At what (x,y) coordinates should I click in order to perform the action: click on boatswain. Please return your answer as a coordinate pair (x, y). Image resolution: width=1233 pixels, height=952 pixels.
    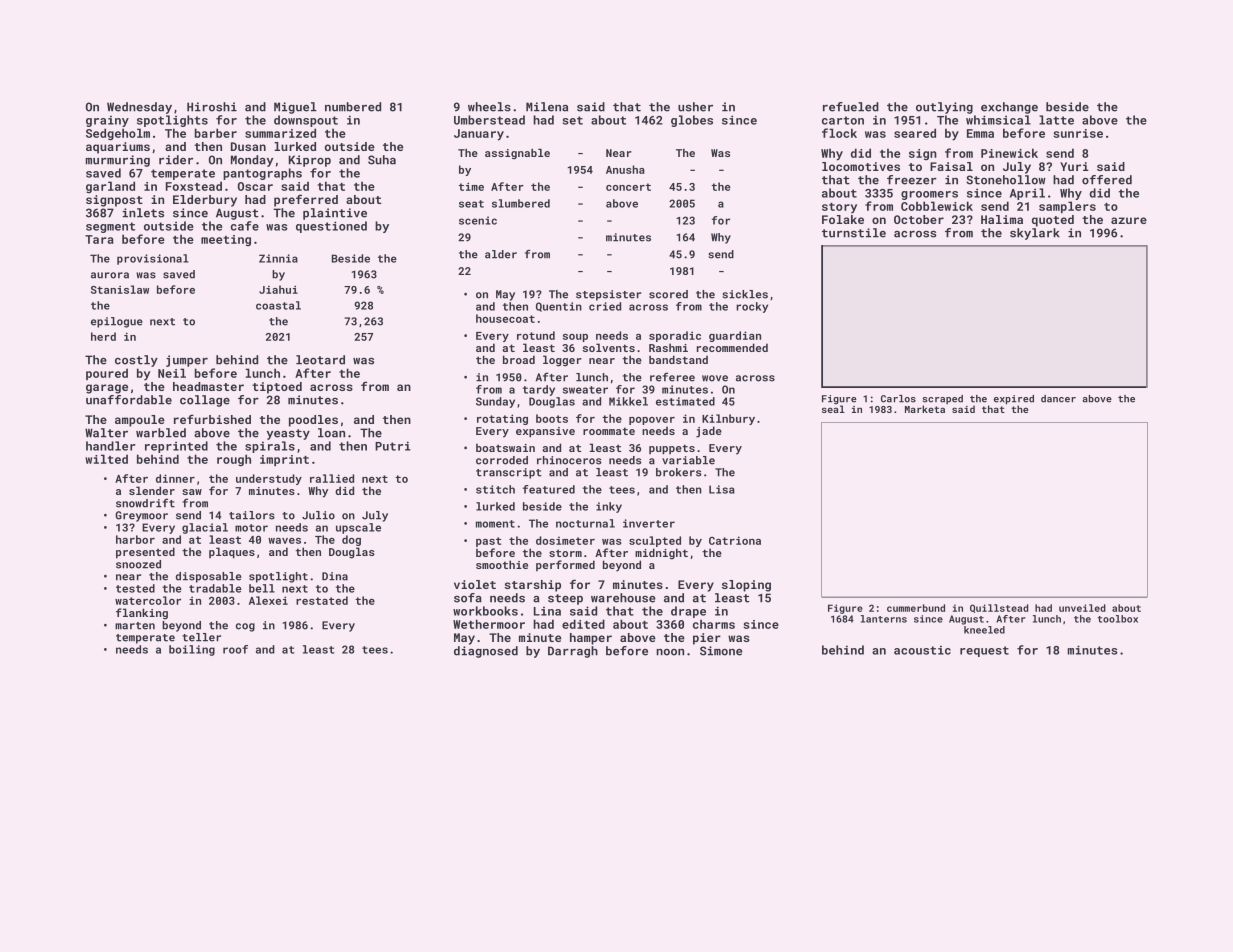
    Looking at the image, I should click on (505, 447).
